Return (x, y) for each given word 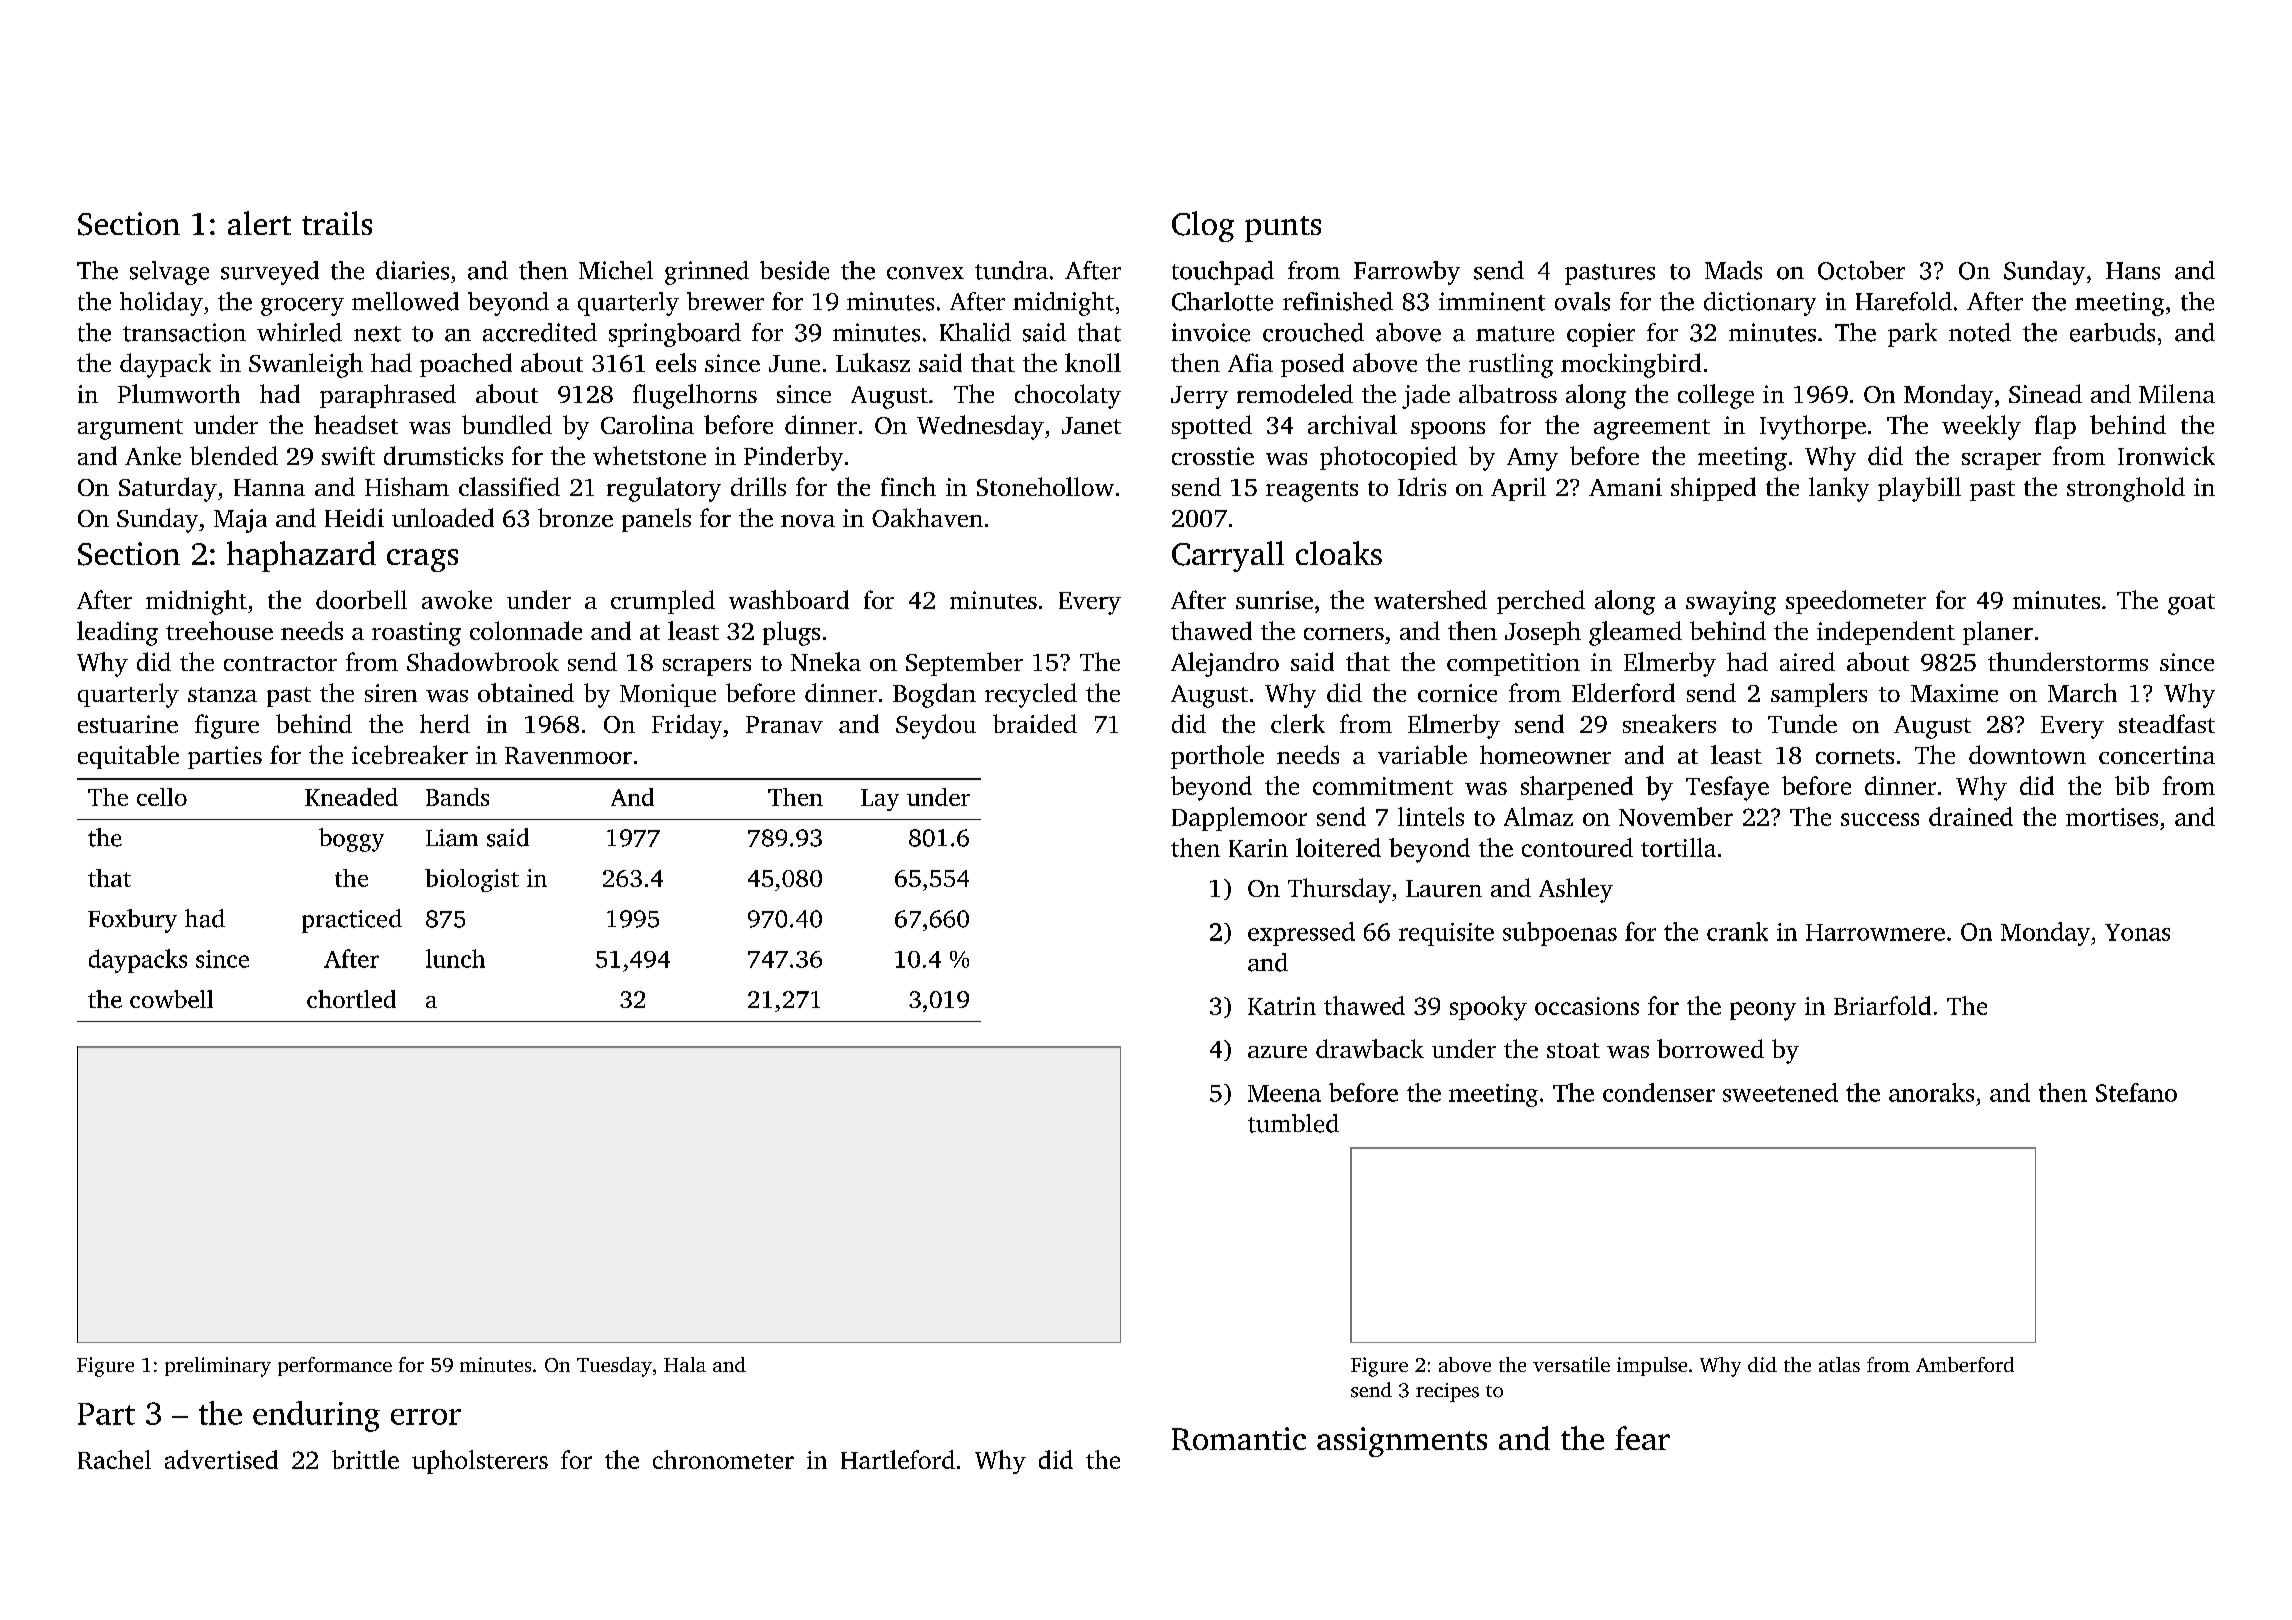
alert (259, 223)
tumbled (1293, 1123)
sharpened (1577, 788)
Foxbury (132, 921)
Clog (1203, 226)
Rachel (114, 1459)
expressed (1301, 934)
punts (1283, 229)
